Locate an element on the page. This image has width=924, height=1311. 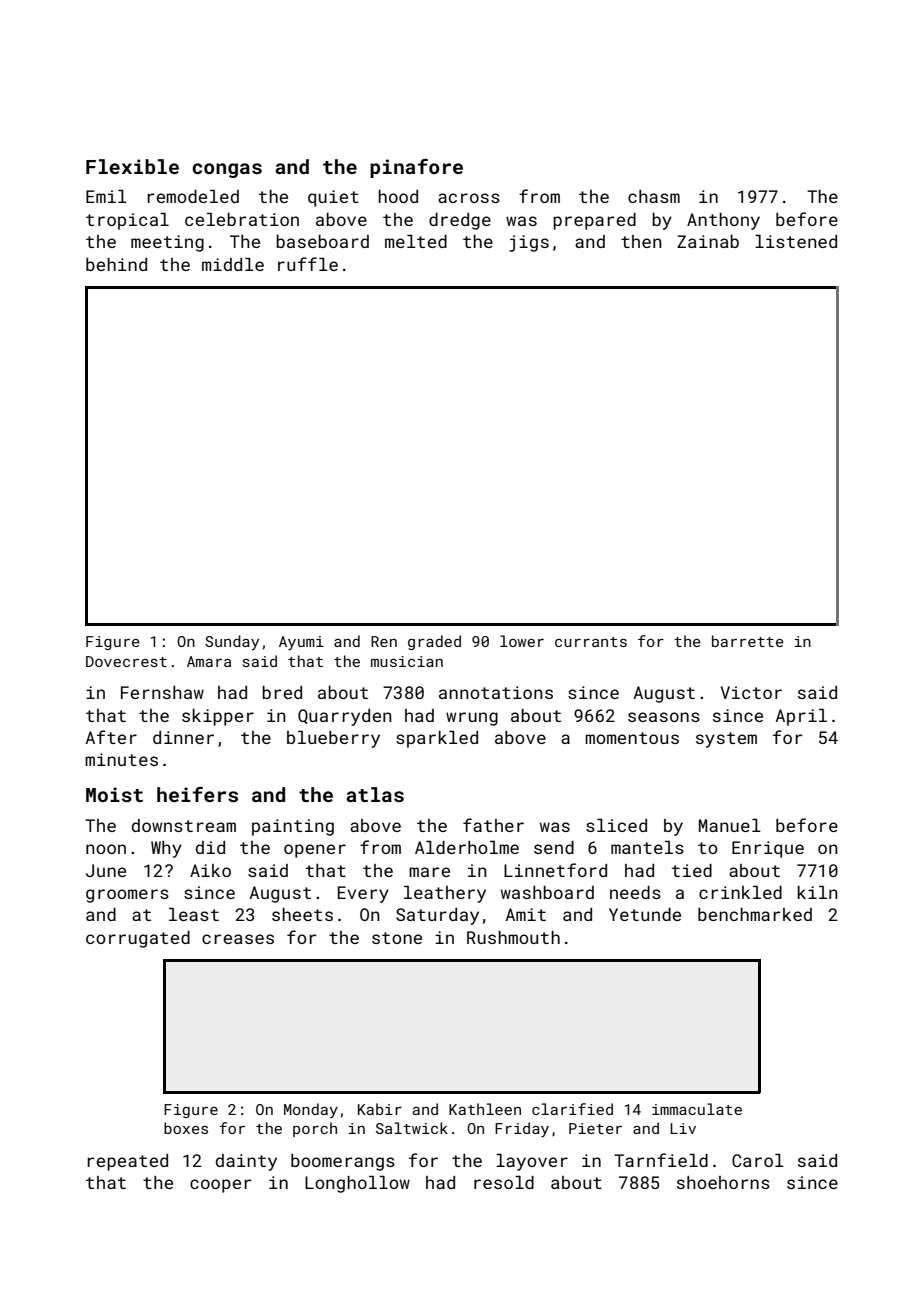
boxes is located at coordinates (186, 1128).
